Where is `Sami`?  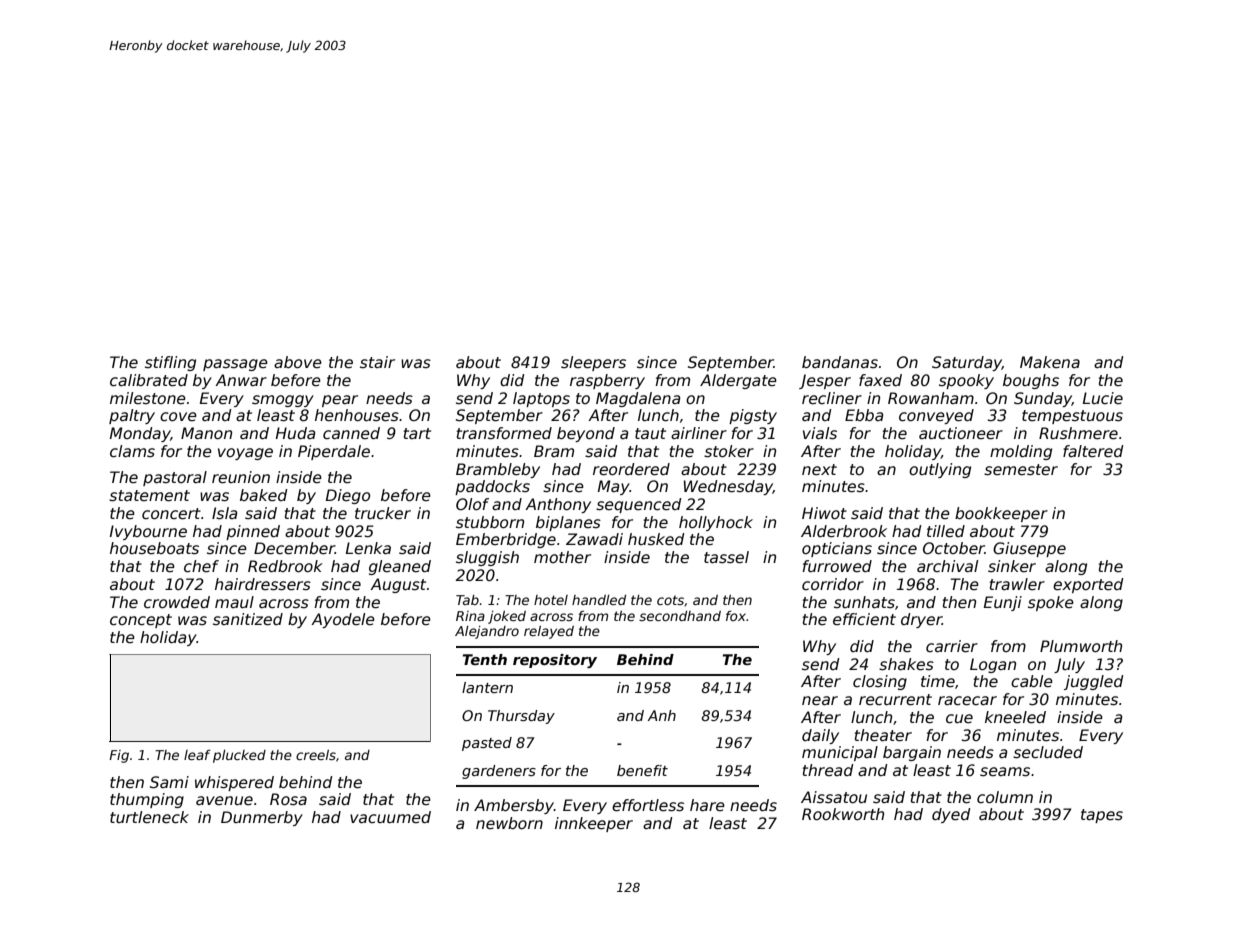
Sami is located at coordinates (169, 782).
